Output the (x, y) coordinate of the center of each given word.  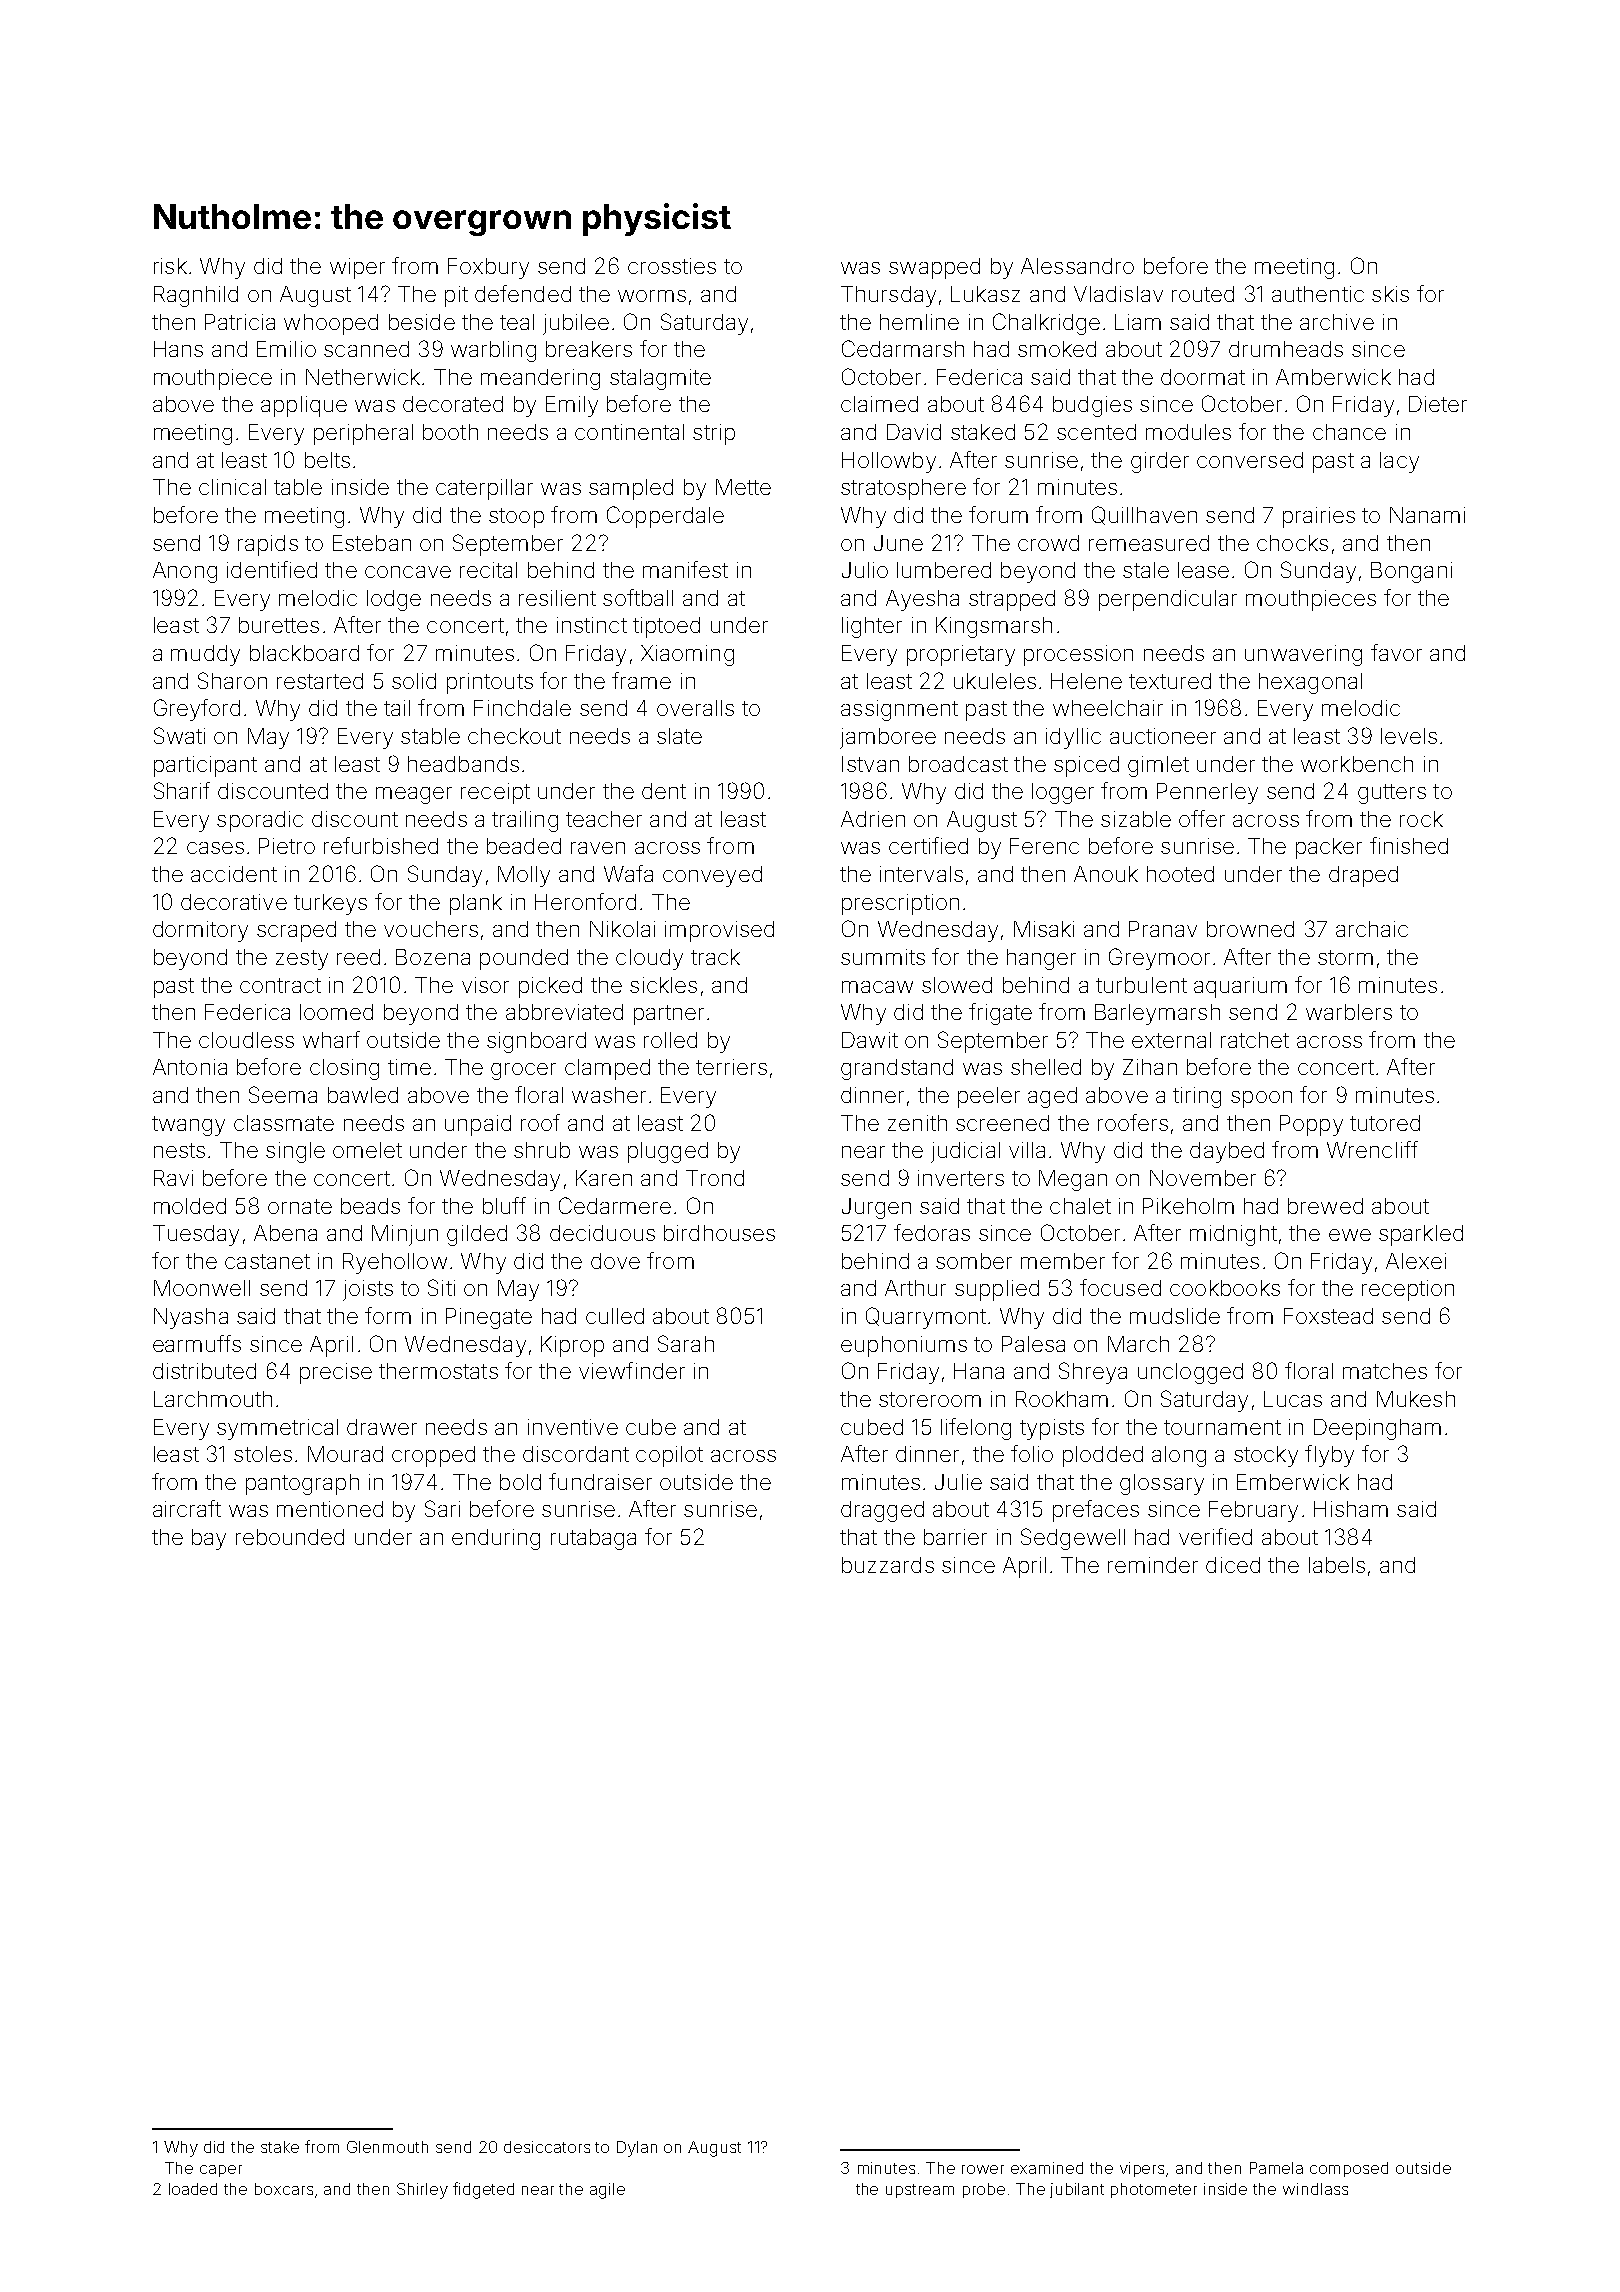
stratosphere (903, 489)
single (295, 1152)
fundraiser (600, 1481)
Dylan (637, 2149)
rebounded (290, 1537)
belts (327, 460)
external (1171, 1040)
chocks (1292, 543)
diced (1233, 1565)
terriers (731, 1067)
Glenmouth (387, 2147)
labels (1337, 1565)
